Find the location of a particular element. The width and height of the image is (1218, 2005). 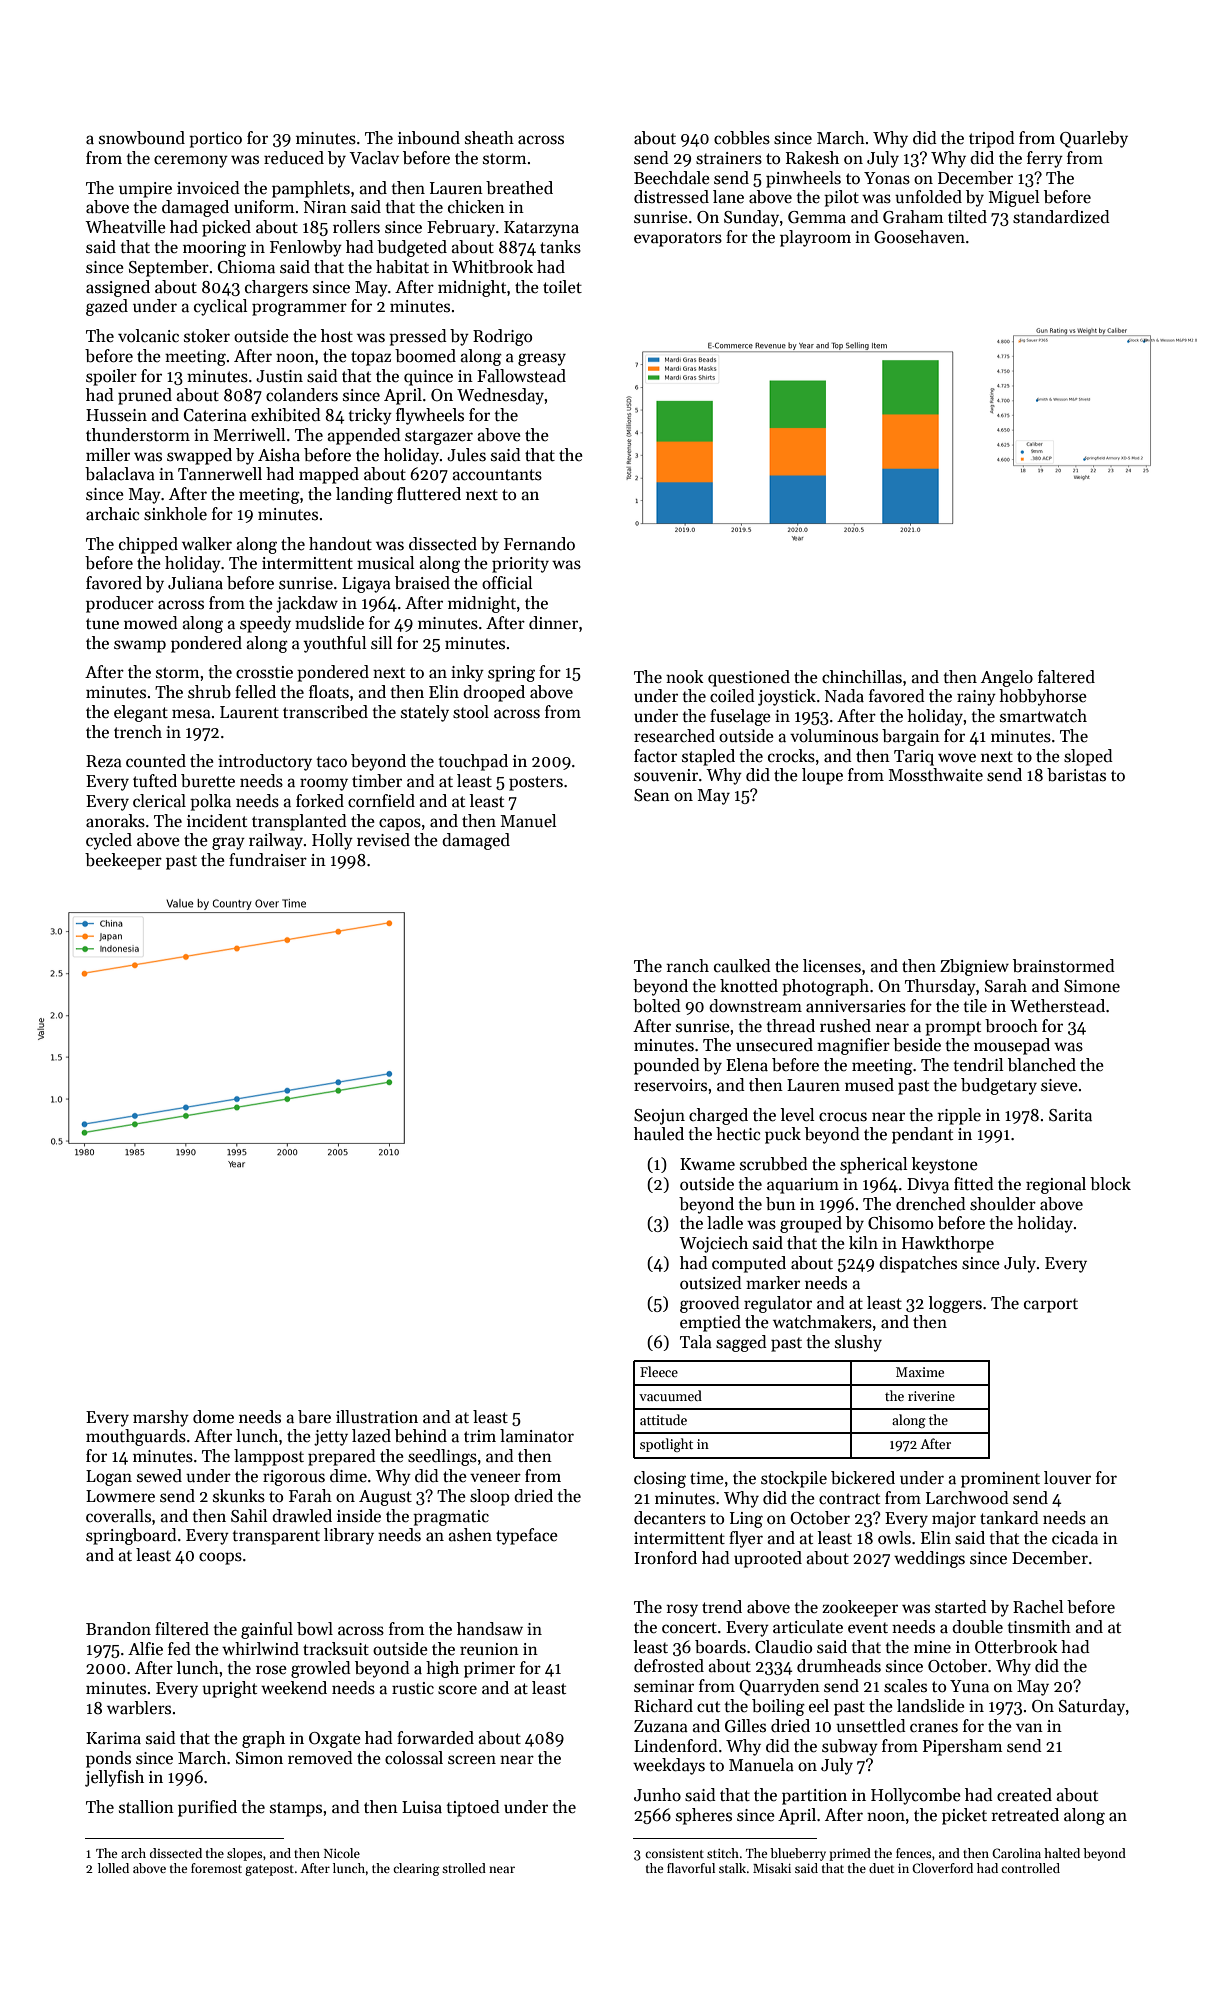

nook is located at coordinates (685, 677).
